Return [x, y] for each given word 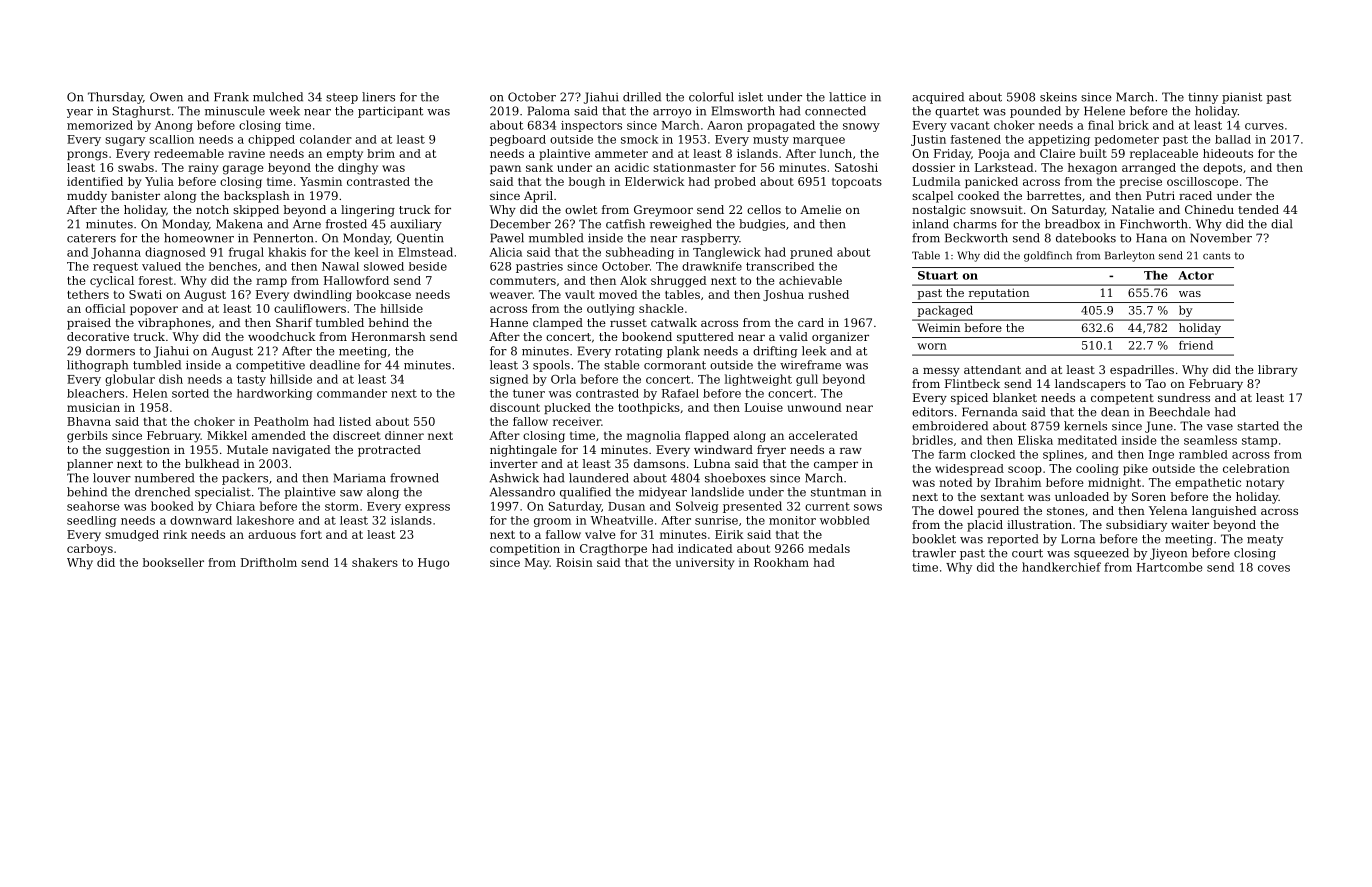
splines [1063, 455]
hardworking [275, 394]
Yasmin [321, 181]
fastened [976, 139]
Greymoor [663, 211]
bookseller [173, 562]
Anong [174, 126]
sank [539, 167]
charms [975, 224]
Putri [1160, 195]
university [705, 564]
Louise [764, 407]
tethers [88, 294]
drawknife [712, 266]
